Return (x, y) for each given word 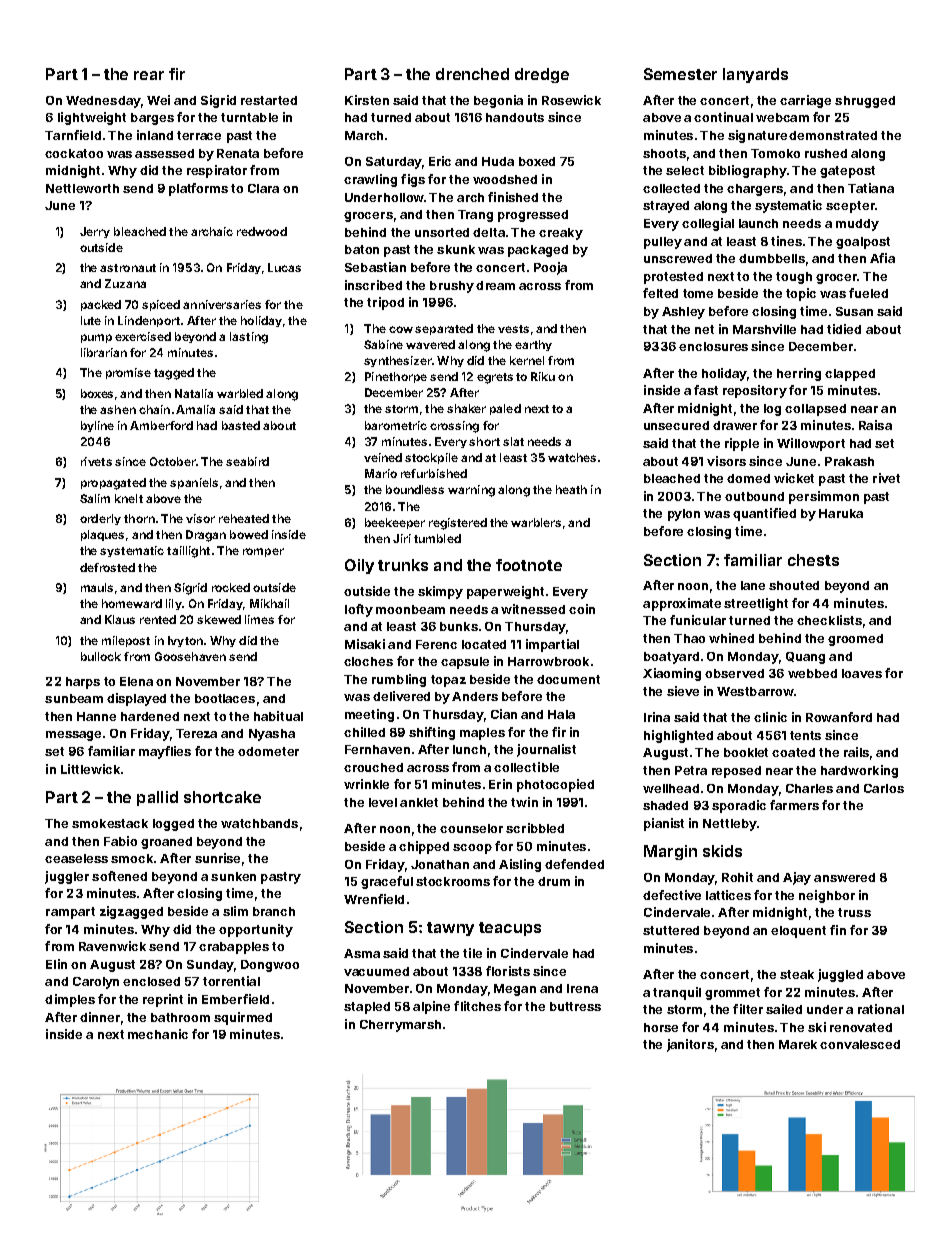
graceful (387, 882)
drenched (472, 74)
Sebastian (375, 267)
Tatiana (871, 188)
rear (149, 75)
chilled (364, 732)
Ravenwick (112, 946)
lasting (249, 338)
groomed (855, 640)
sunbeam (74, 698)
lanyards (755, 75)
